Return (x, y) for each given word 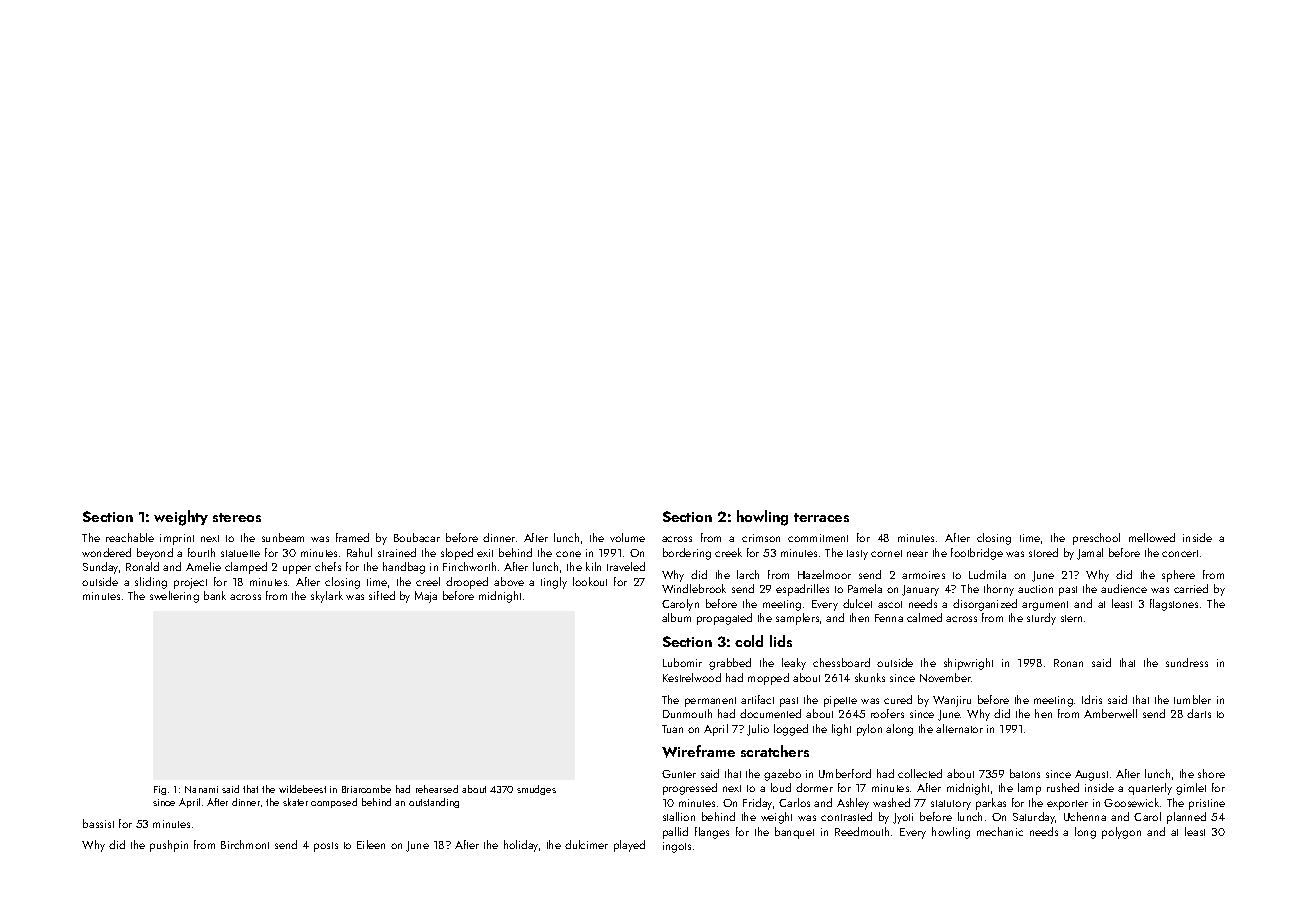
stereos (237, 517)
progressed (690, 789)
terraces (821, 517)
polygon (1121, 833)
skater (295, 802)
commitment (818, 538)
